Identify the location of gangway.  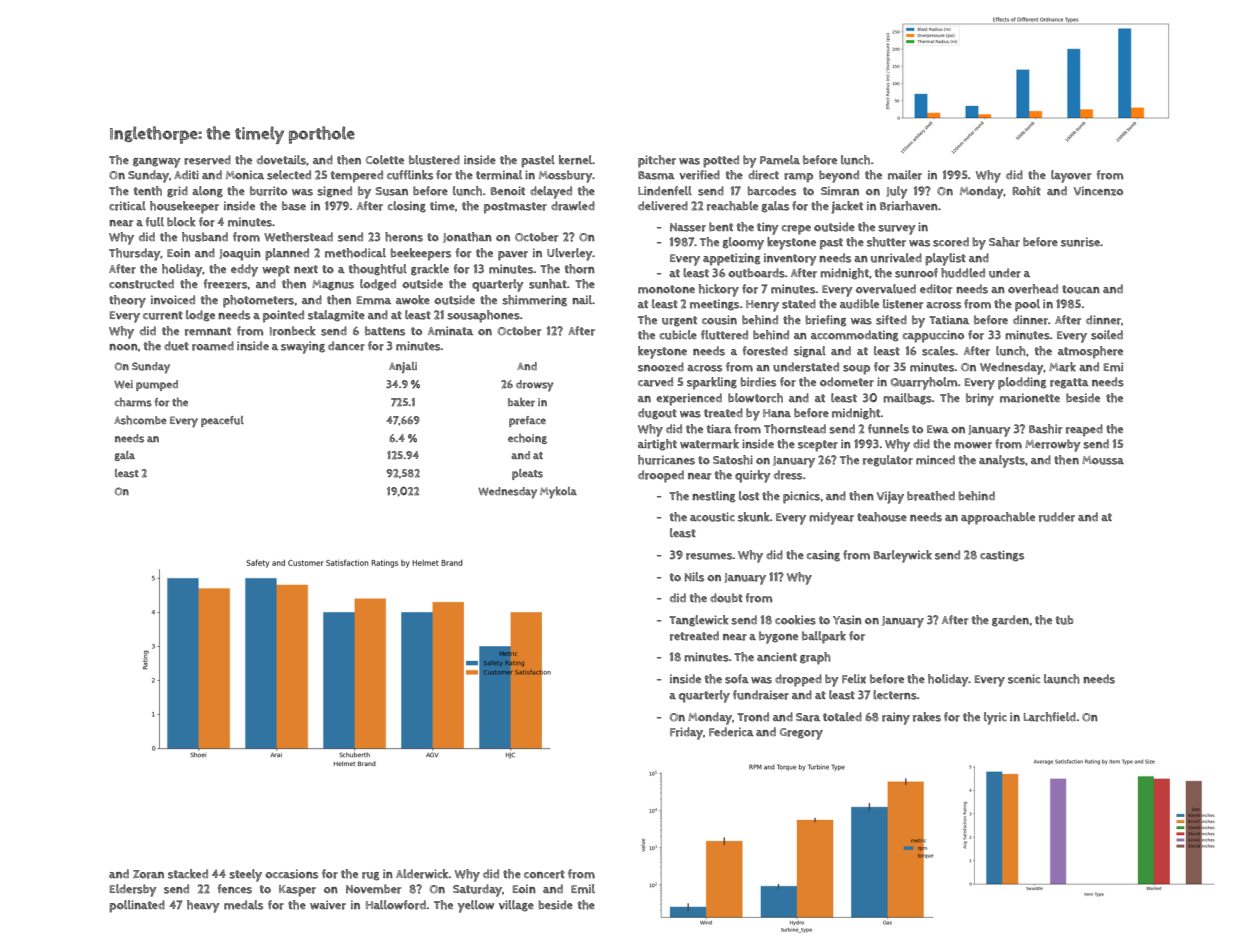
(157, 163).
